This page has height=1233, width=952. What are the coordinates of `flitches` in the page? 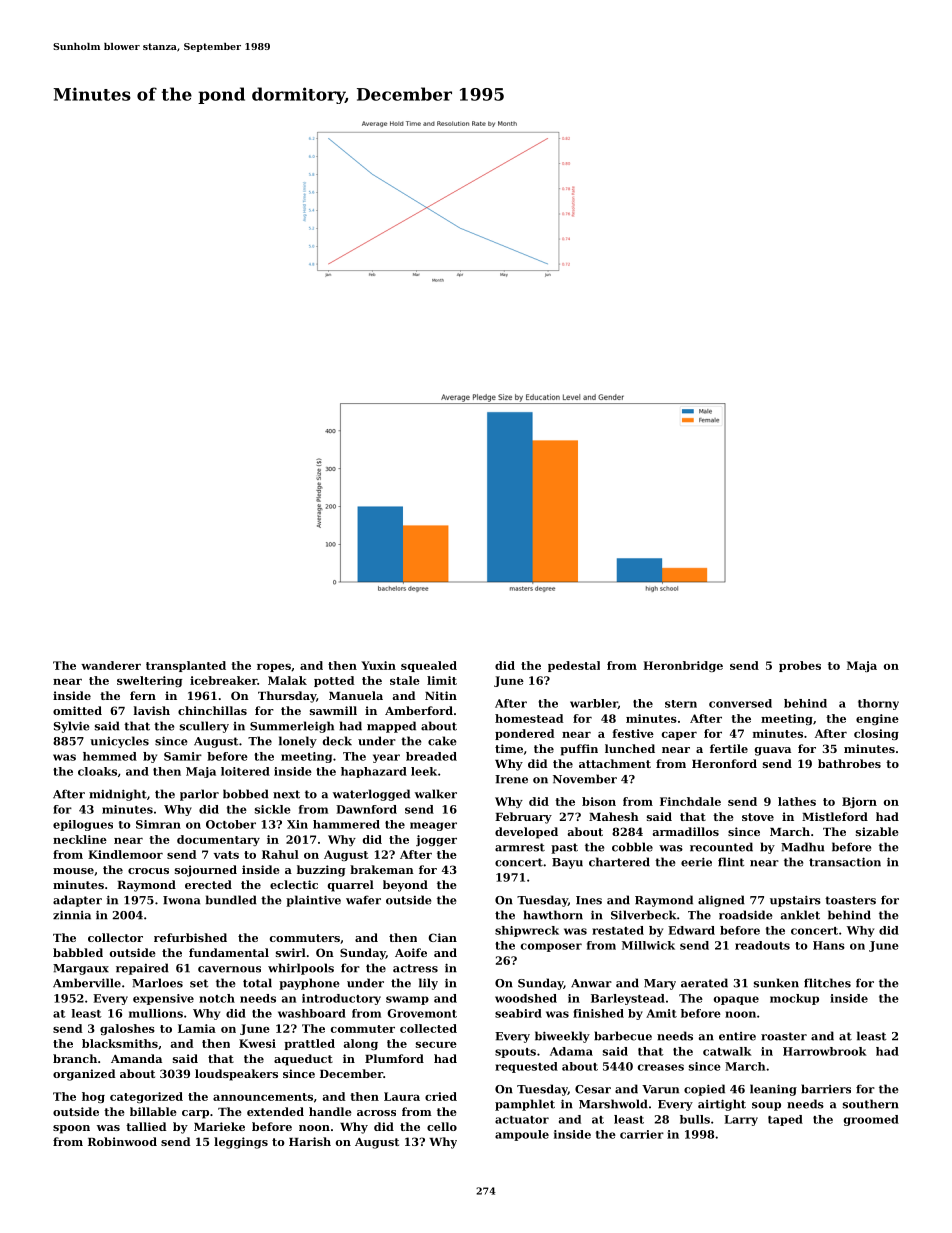 It's located at (827, 983).
